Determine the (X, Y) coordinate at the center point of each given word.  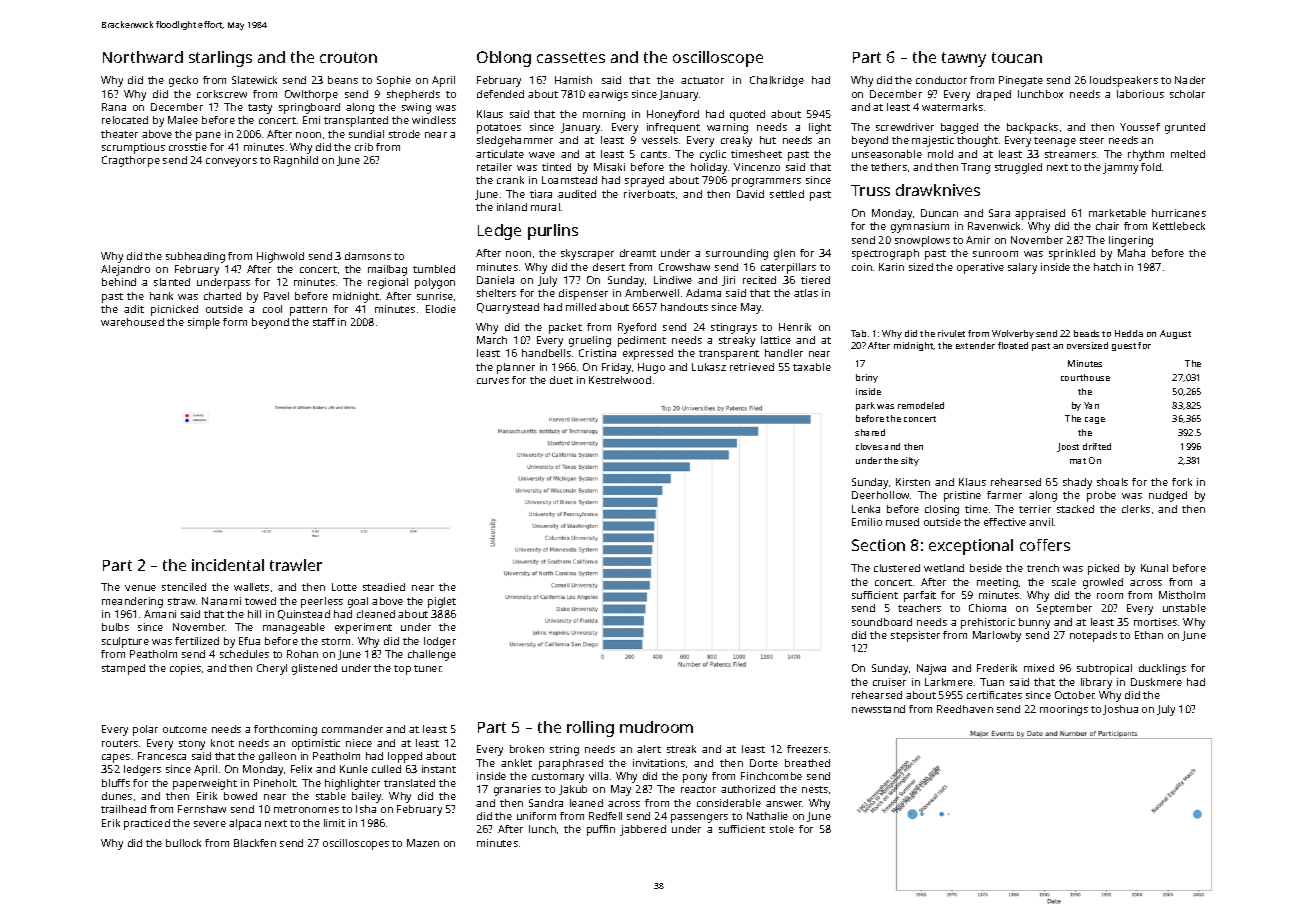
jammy (1120, 168)
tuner (428, 668)
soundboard (882, 622)
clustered (897, 568)
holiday (709, 168)
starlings (220, 59)
